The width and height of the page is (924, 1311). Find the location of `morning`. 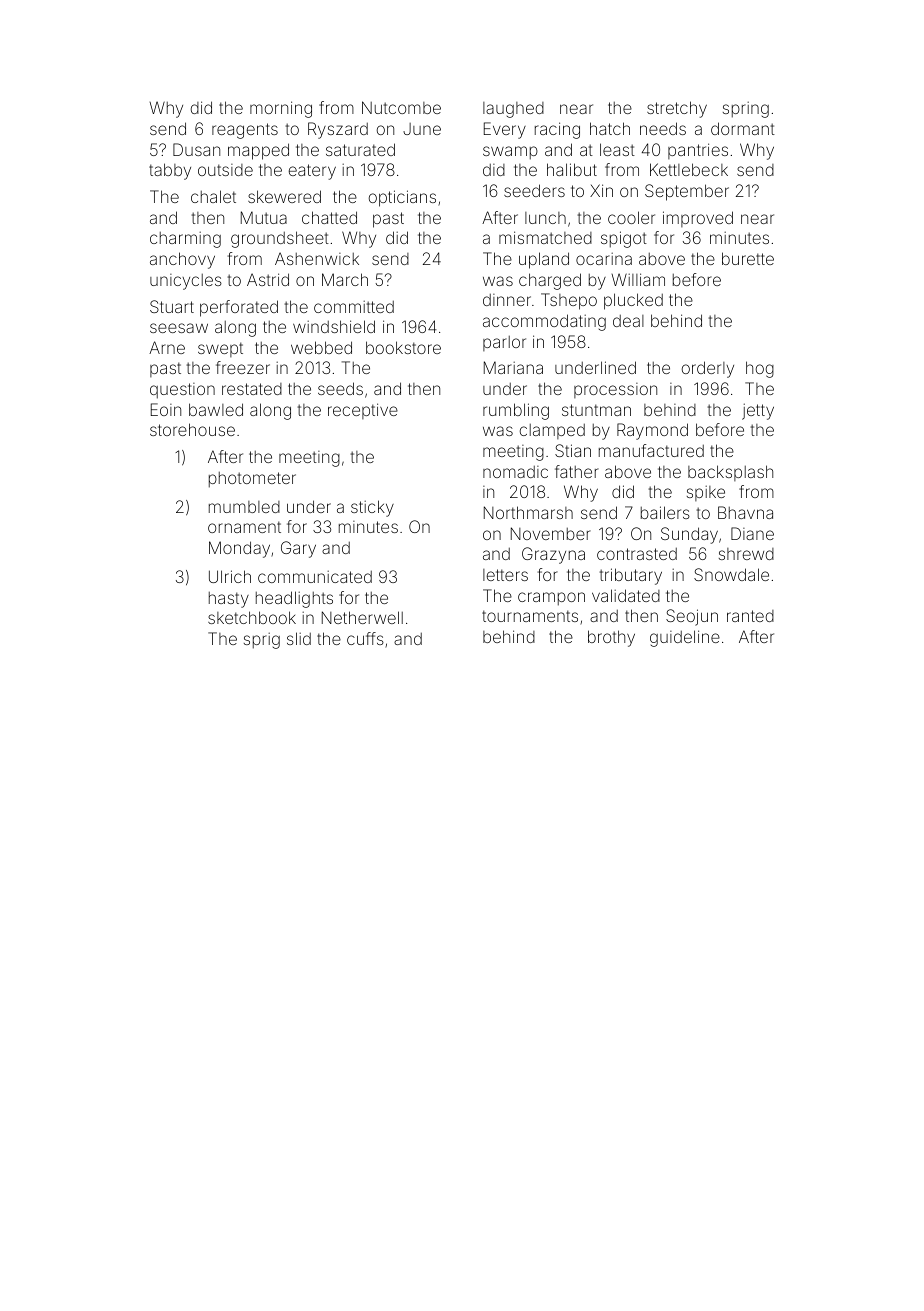

morning is located at coordinates (281, 109).
